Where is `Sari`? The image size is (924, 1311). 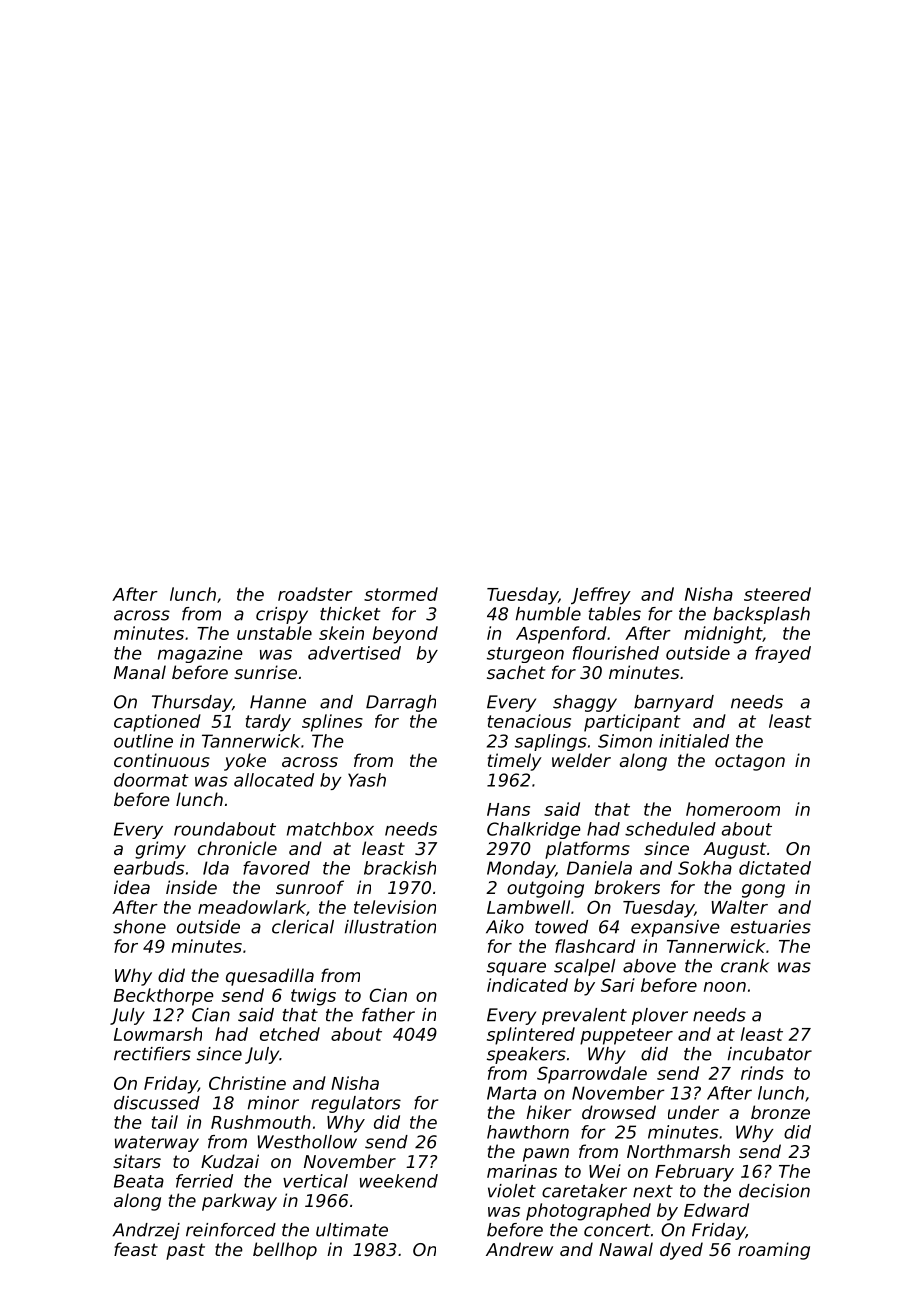 Sari is located at coordinates (618, 985).
